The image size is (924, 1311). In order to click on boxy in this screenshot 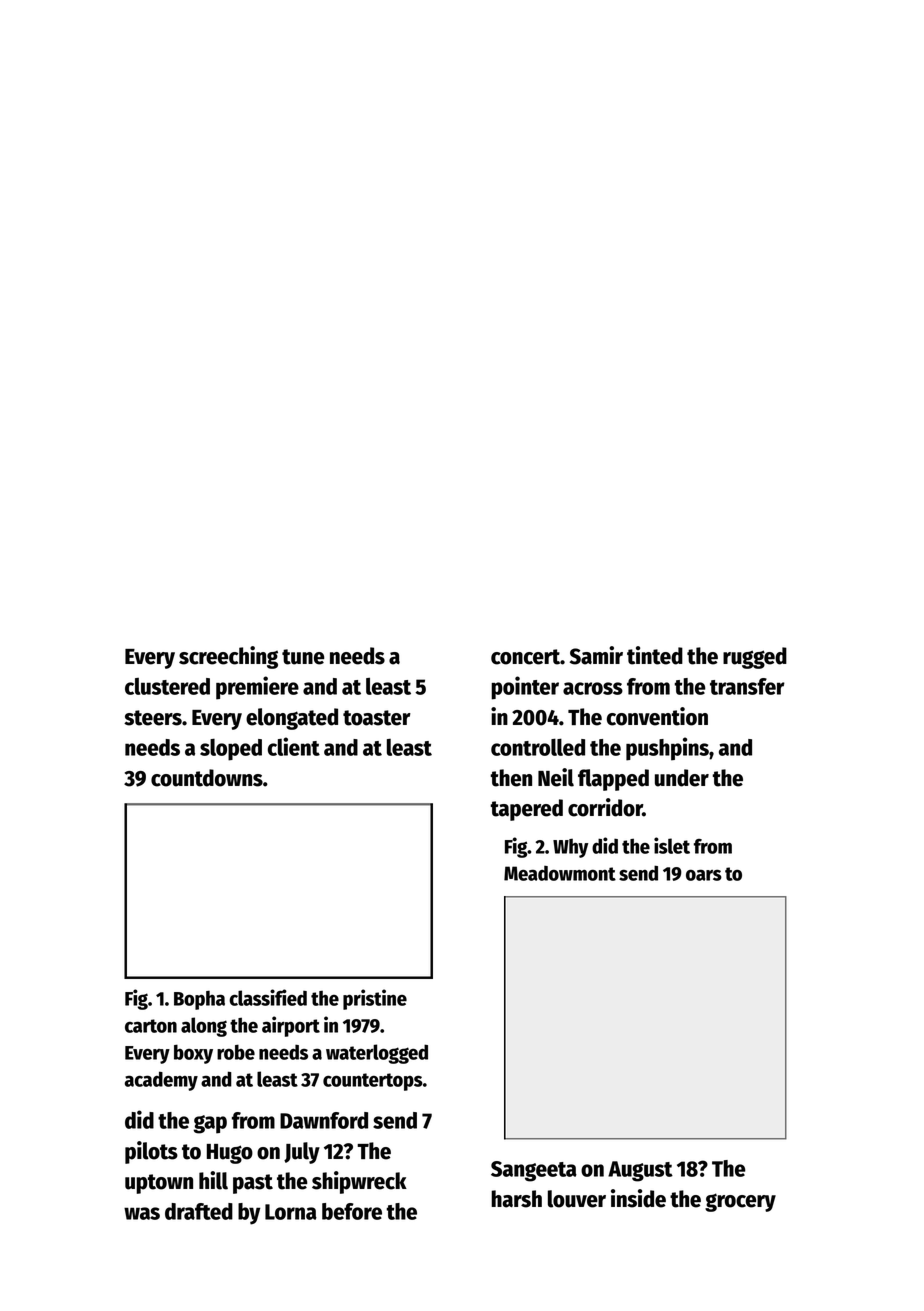, I will do `click(193, 1054)`.
